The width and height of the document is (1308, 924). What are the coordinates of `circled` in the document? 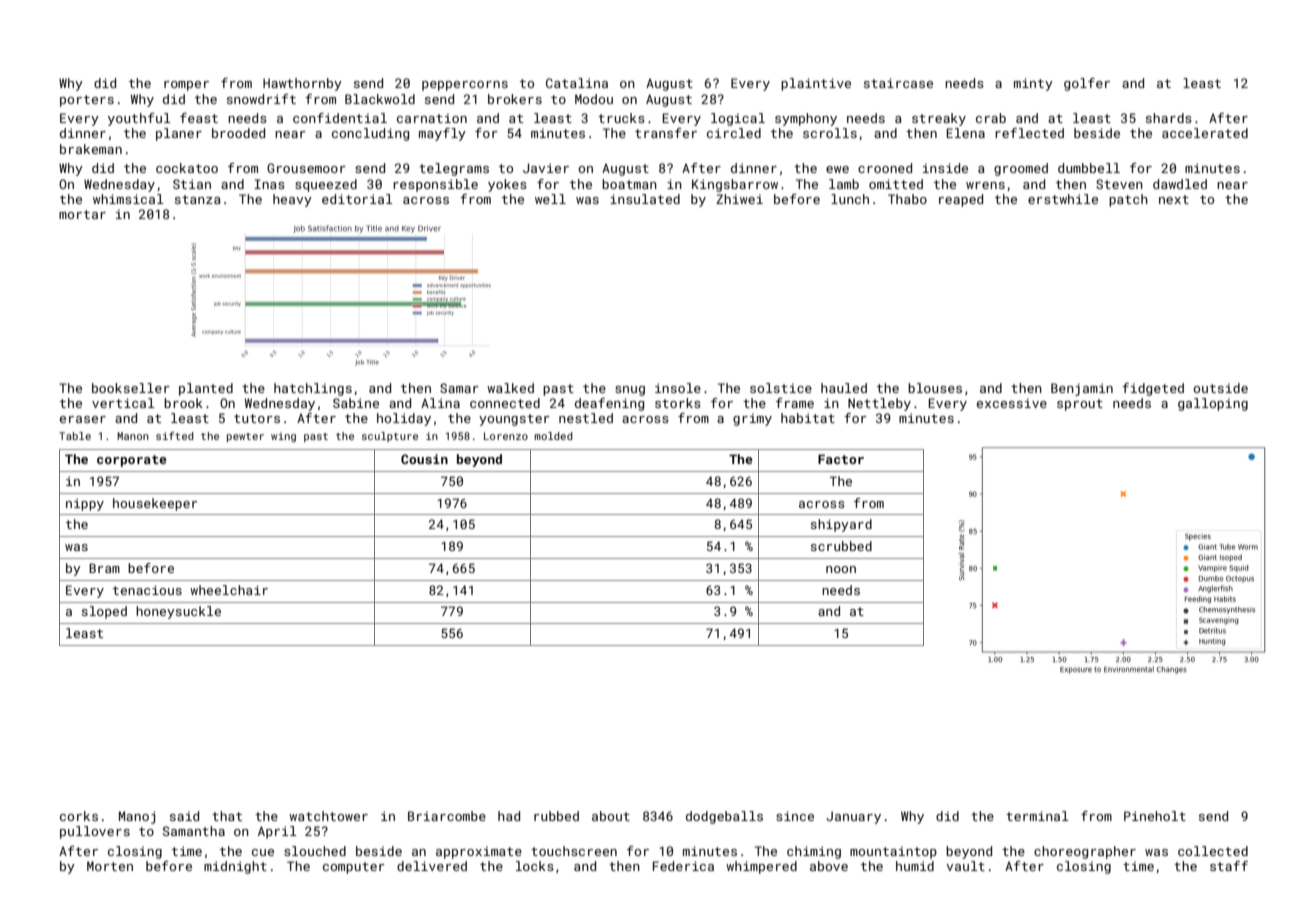 It's located at (734, 133).
